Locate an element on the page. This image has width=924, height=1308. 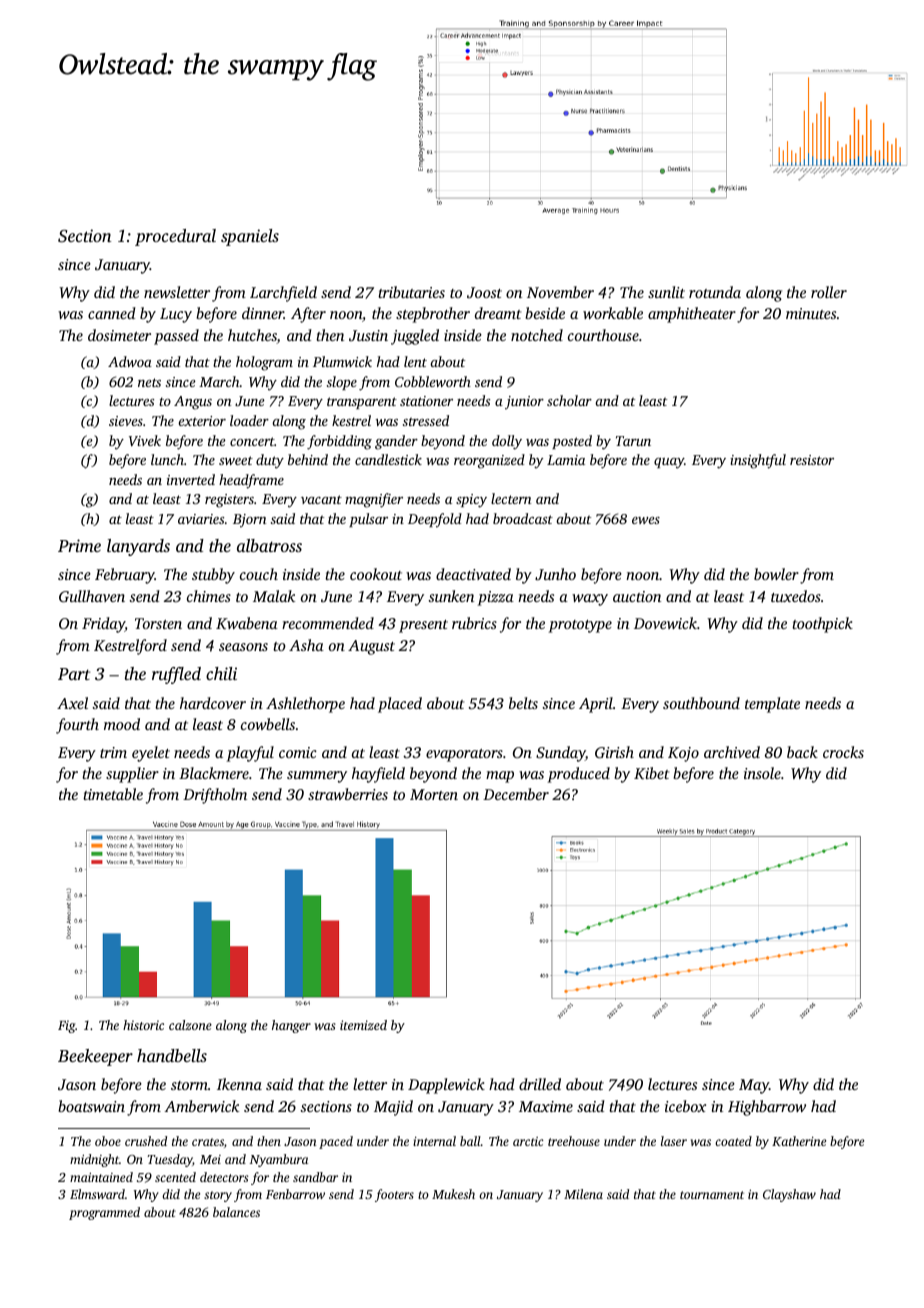
sunlit is located at coordinates (666, 292).
